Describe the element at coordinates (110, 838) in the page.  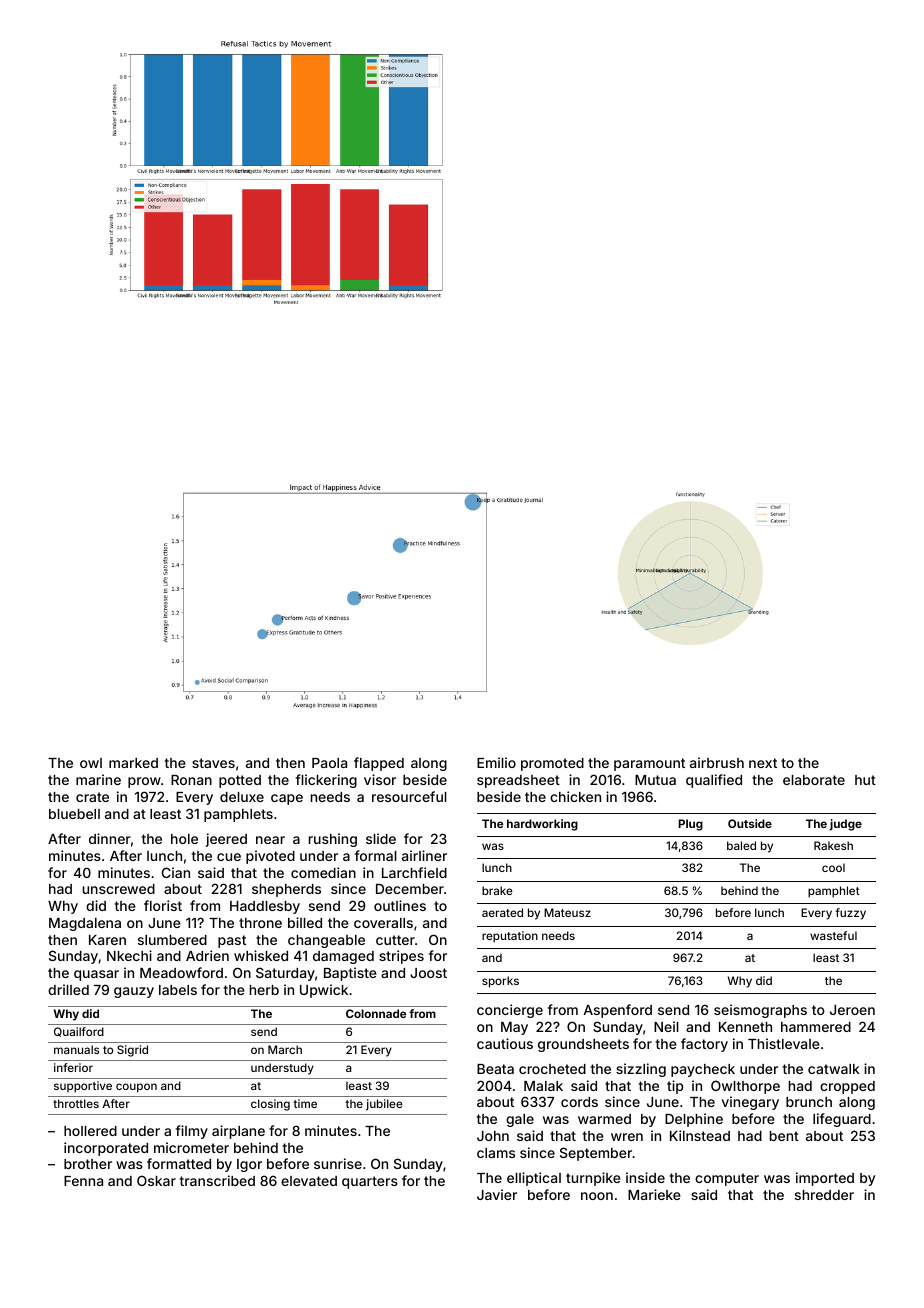
I see `dinner` at that location.
